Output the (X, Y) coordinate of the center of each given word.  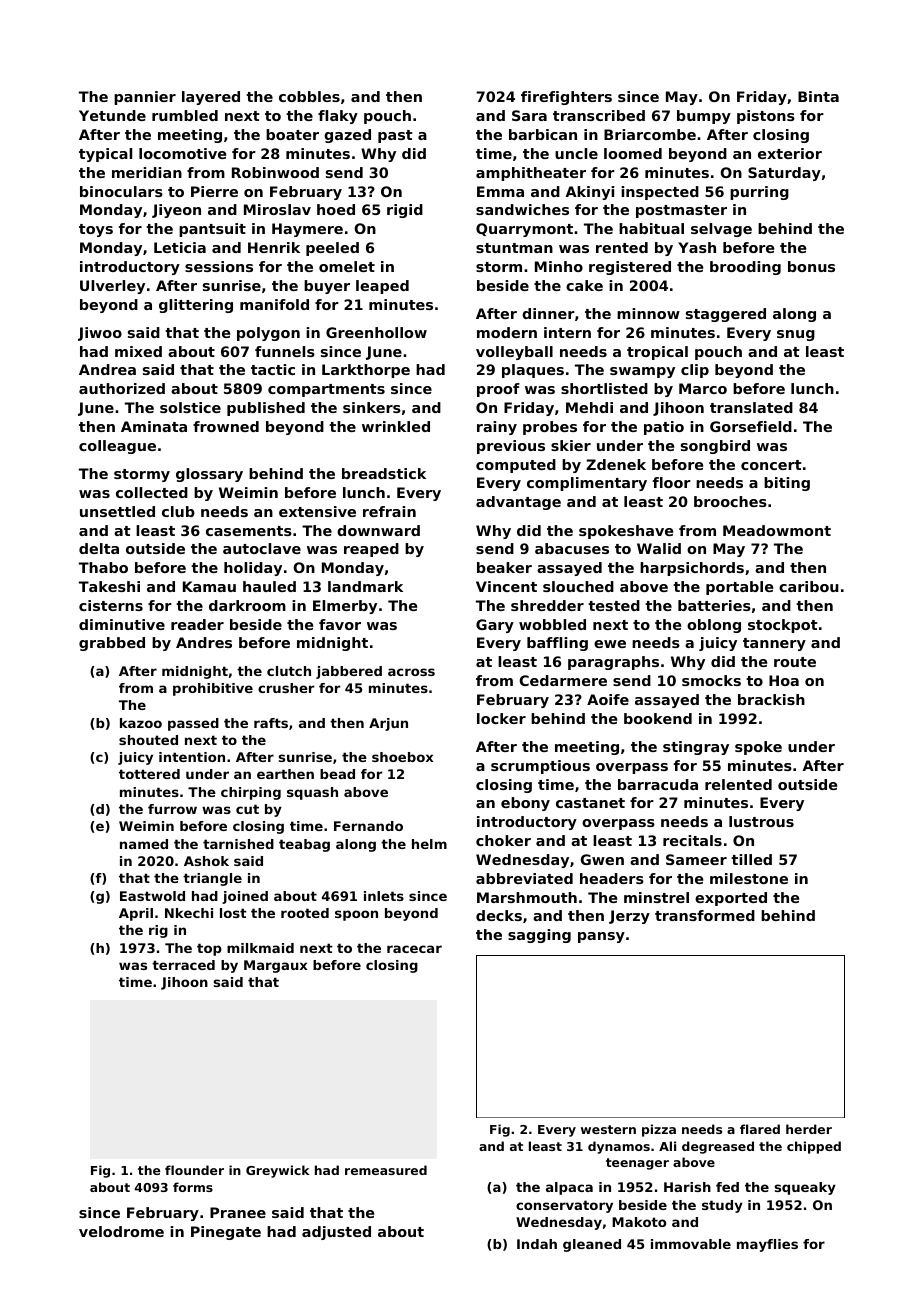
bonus (811, 266)
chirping (251, 793)
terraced (183, 965)
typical (105, 155)
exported (731, 899)
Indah (537, 1244)
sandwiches (522, 209)
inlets (384, 896)
